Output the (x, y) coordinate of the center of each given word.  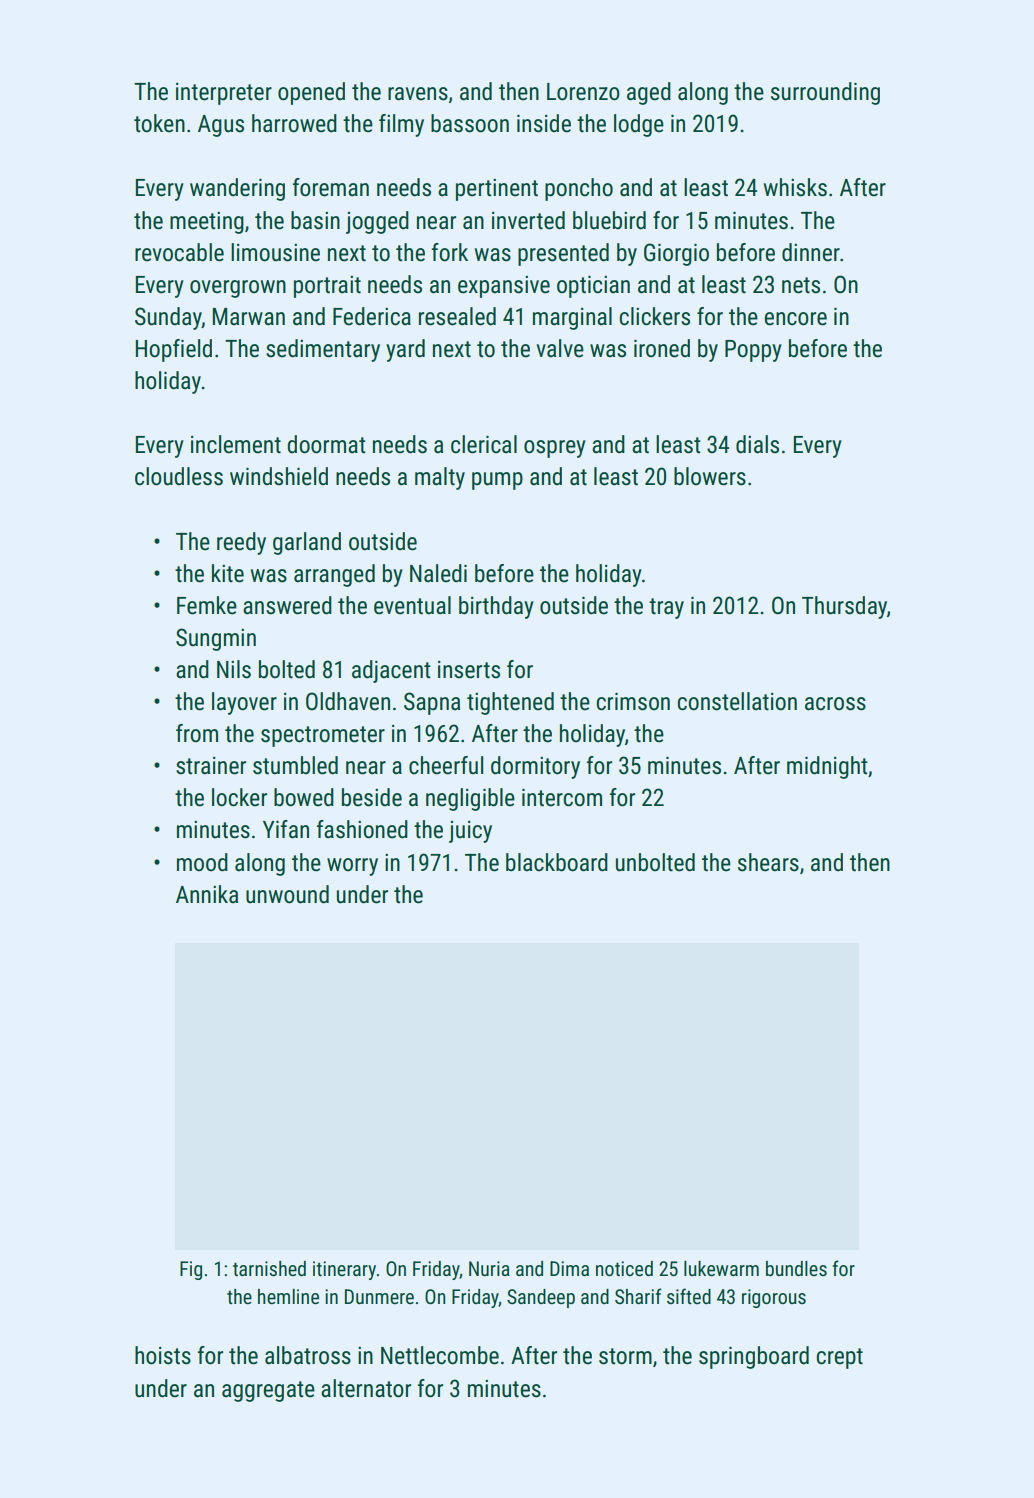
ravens (418, 94)
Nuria (489, 1268)
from (197, 733)
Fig (191, 1270)
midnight (827, 767)
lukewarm (721, 1268)
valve (560, 348)
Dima (569, 1268)
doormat (326, 444)
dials (757, 444)
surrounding (825, 93)
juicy (470, 832)
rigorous (774, 1298)
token (159, 123)
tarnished (269, 1268)
